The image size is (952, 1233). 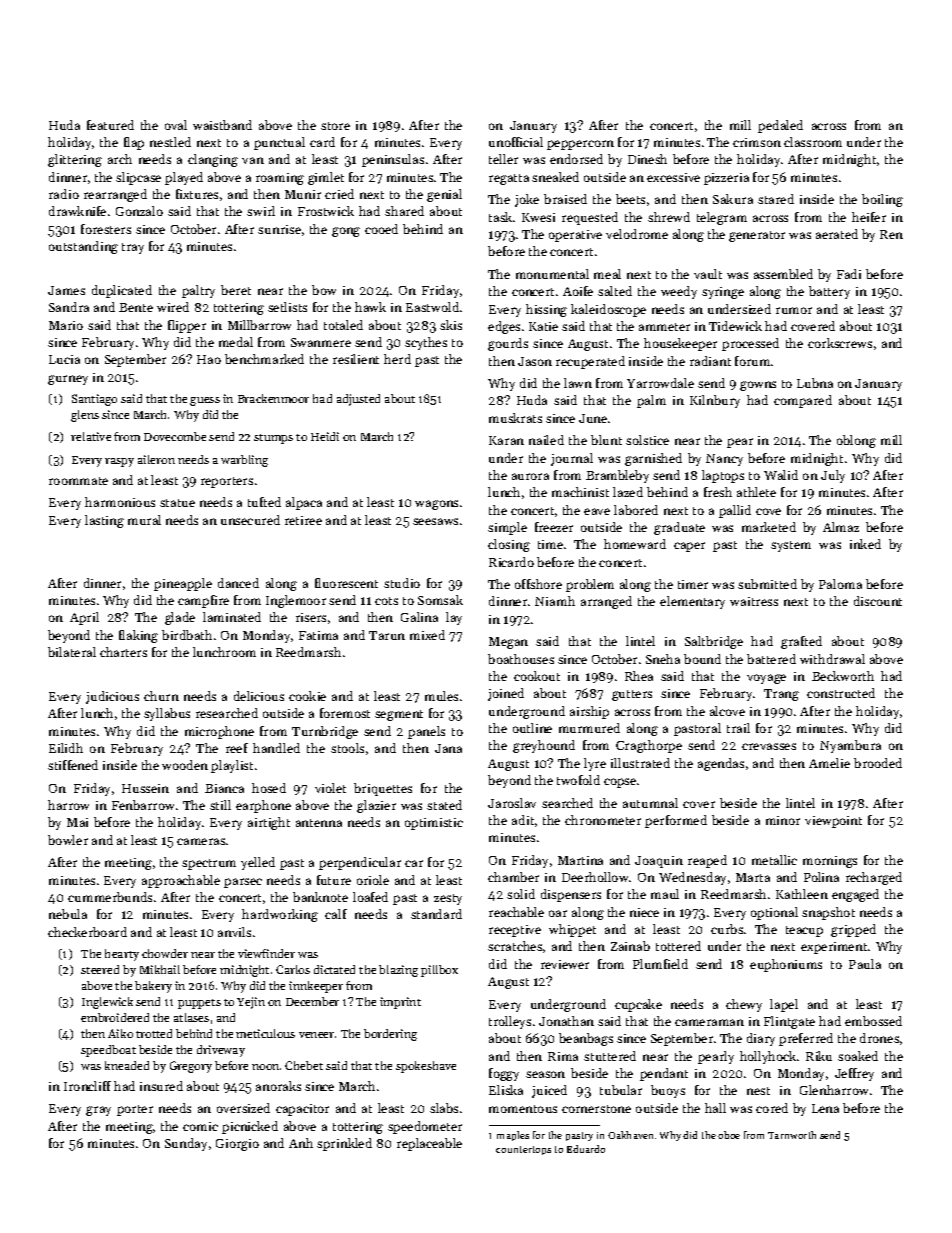 I want to click on Almaz, so click(x=841, y=527).
